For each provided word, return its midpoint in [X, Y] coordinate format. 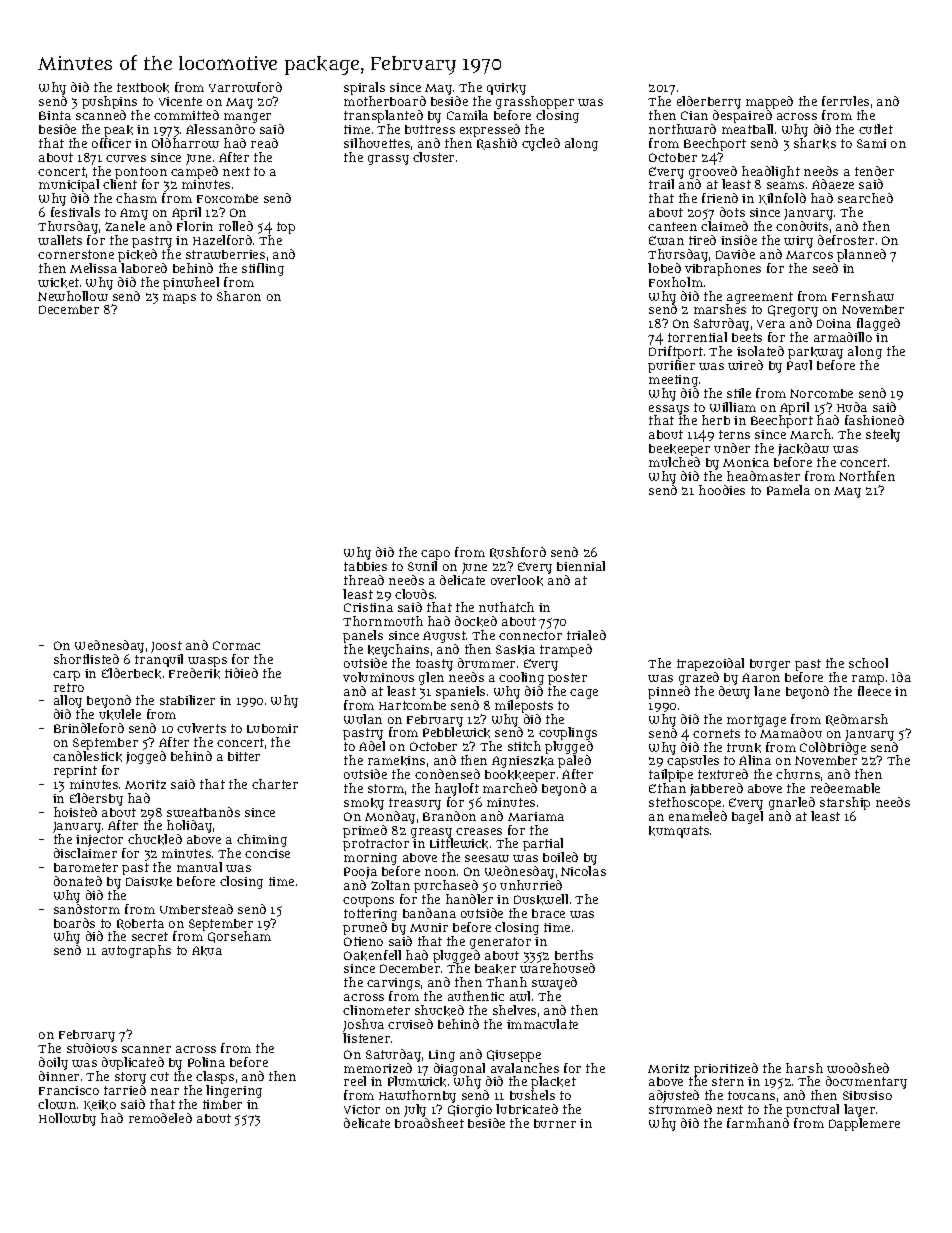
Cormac [236, 645]
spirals [364, 89]
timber [222, 1104]
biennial [581, 566]
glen [431, 678]
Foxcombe [227, 198]
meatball [747, 129]
